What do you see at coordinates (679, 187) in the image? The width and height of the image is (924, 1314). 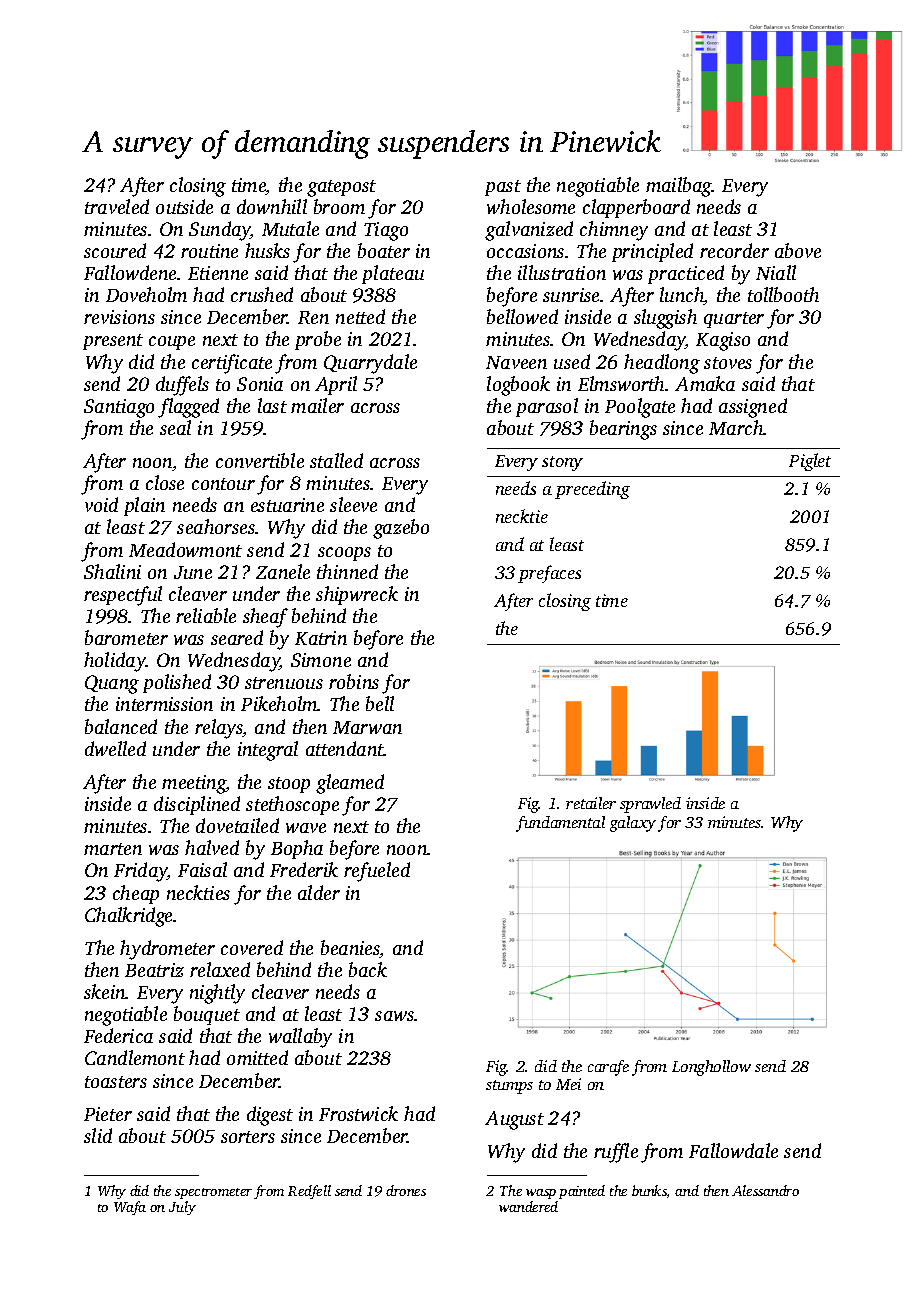 I see `mailbag` at bounding box center [679, 187].
